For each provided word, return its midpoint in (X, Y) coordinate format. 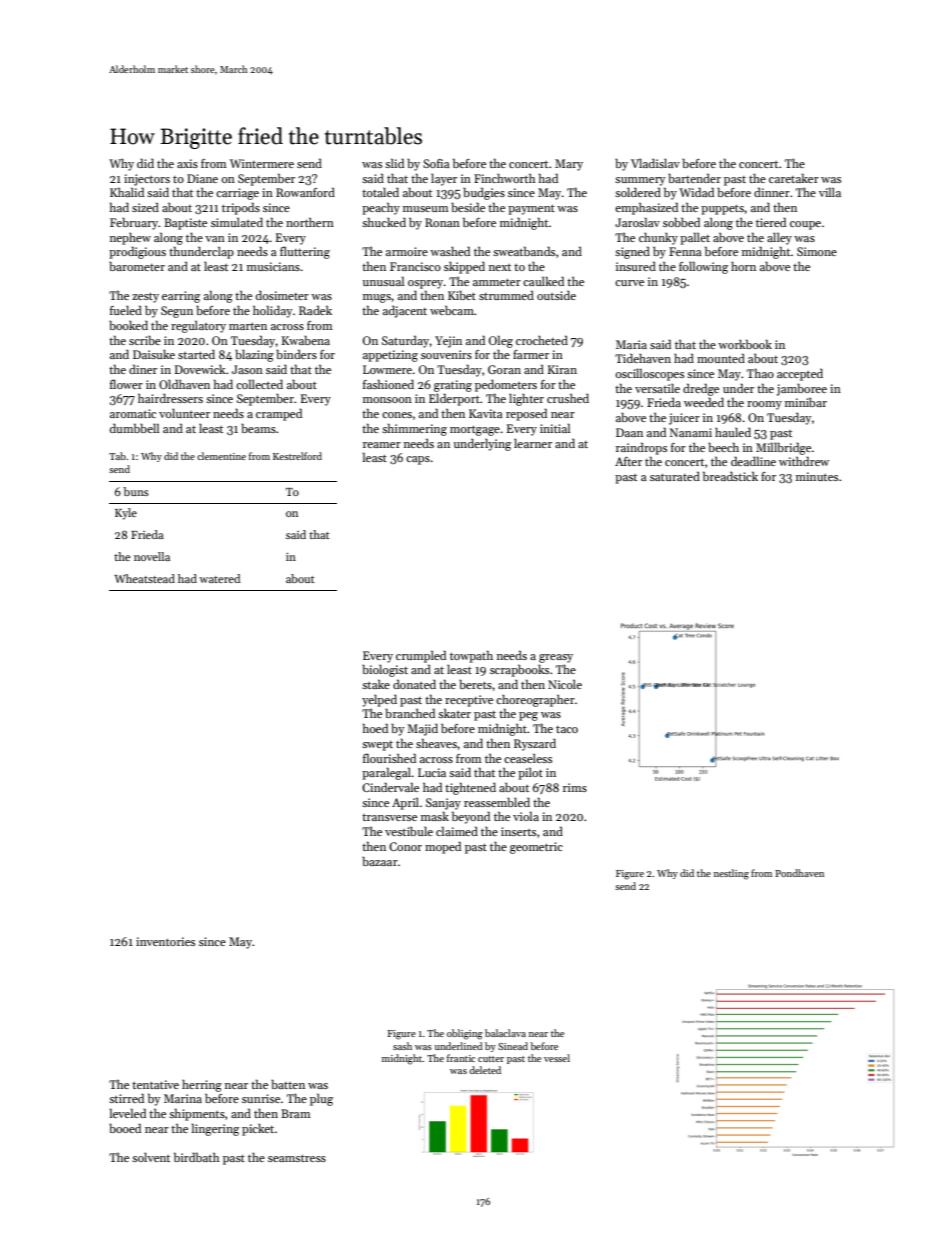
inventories (165, 941)
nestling (731, 874)
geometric (536, 848)
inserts (518, 831)
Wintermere (262, 163)
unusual (383, 281)
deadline (753, 461)
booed (125, 1128)
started (196, 354)
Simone (817, 251)
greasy (556, 658)
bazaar (380, 861)
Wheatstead (144, 578)
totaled (380, 192)
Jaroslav (637, 222)
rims (575, 787)
